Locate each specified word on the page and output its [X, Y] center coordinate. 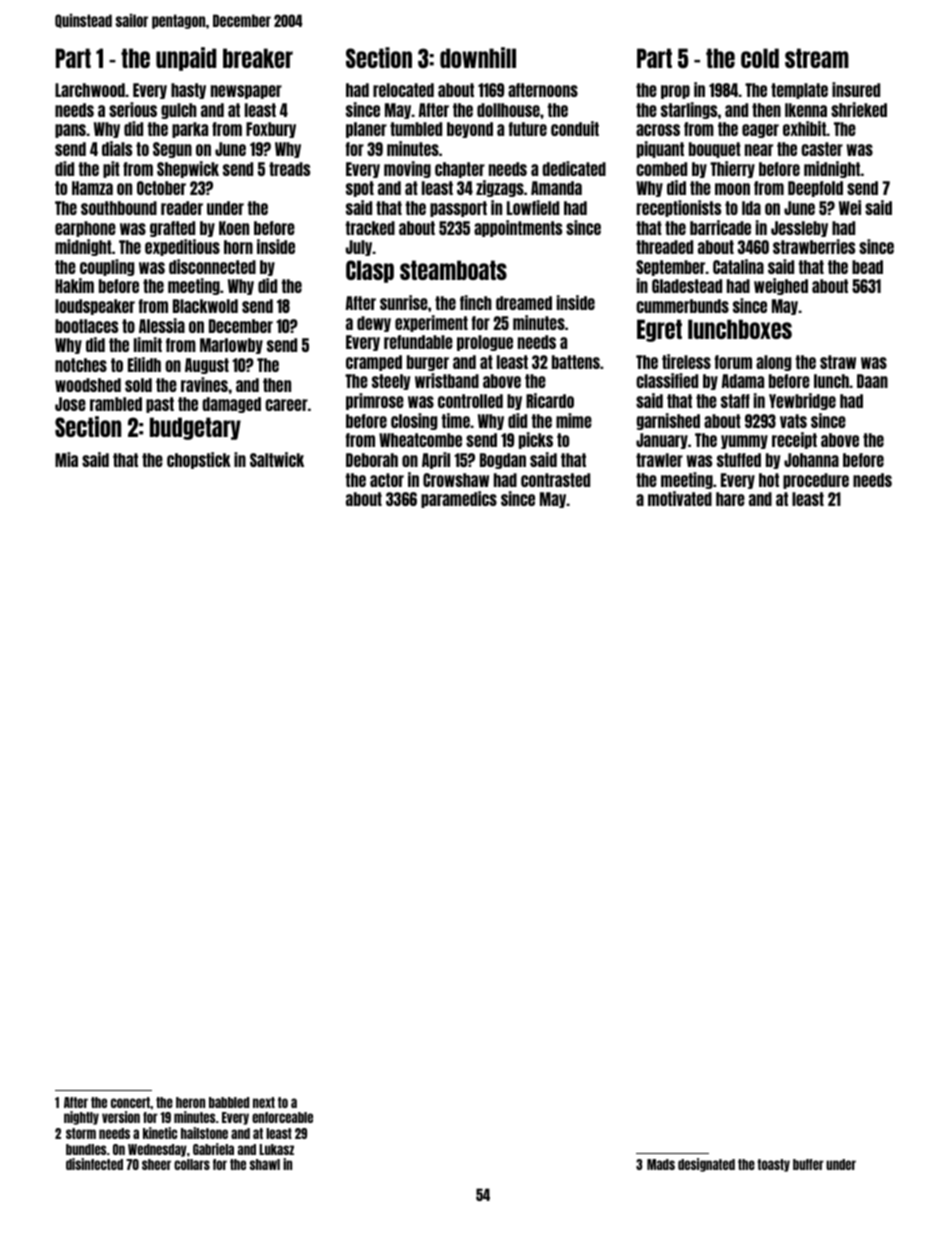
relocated [403, 90]
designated [706, 1165]
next [264, 1102]
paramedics [459, 499]
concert [130, 1102]
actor [387, 480]
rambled [116, 404]
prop [675, 92]
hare [730, 499]
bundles [86, 1149]
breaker [258, 58]
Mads [661, 1164]
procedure [816, 481]
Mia [66, 459]
